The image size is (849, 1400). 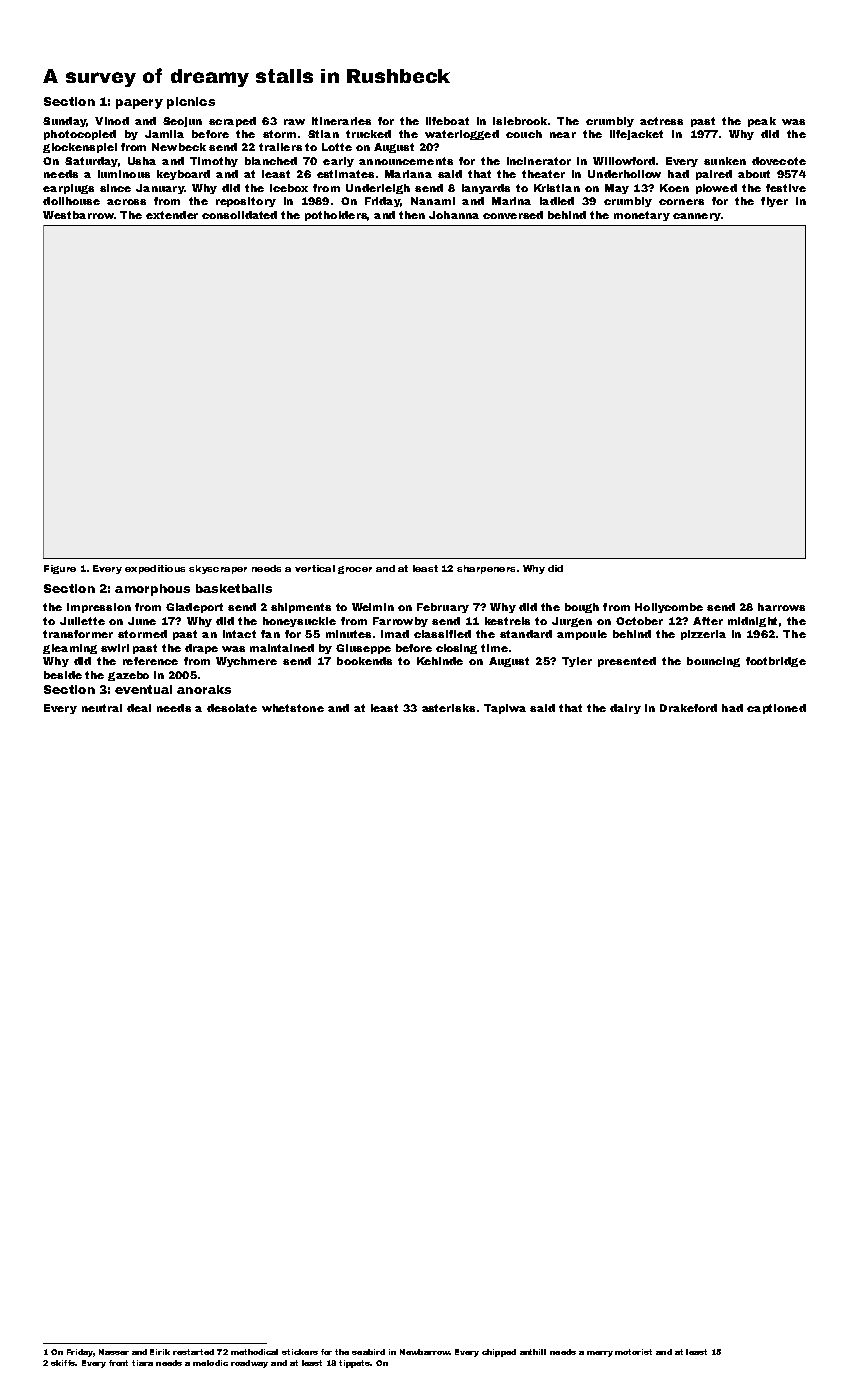 What do you see at coordinates (781, 607) in the page?
I see `harrows` at bounding box center [781, 607].
